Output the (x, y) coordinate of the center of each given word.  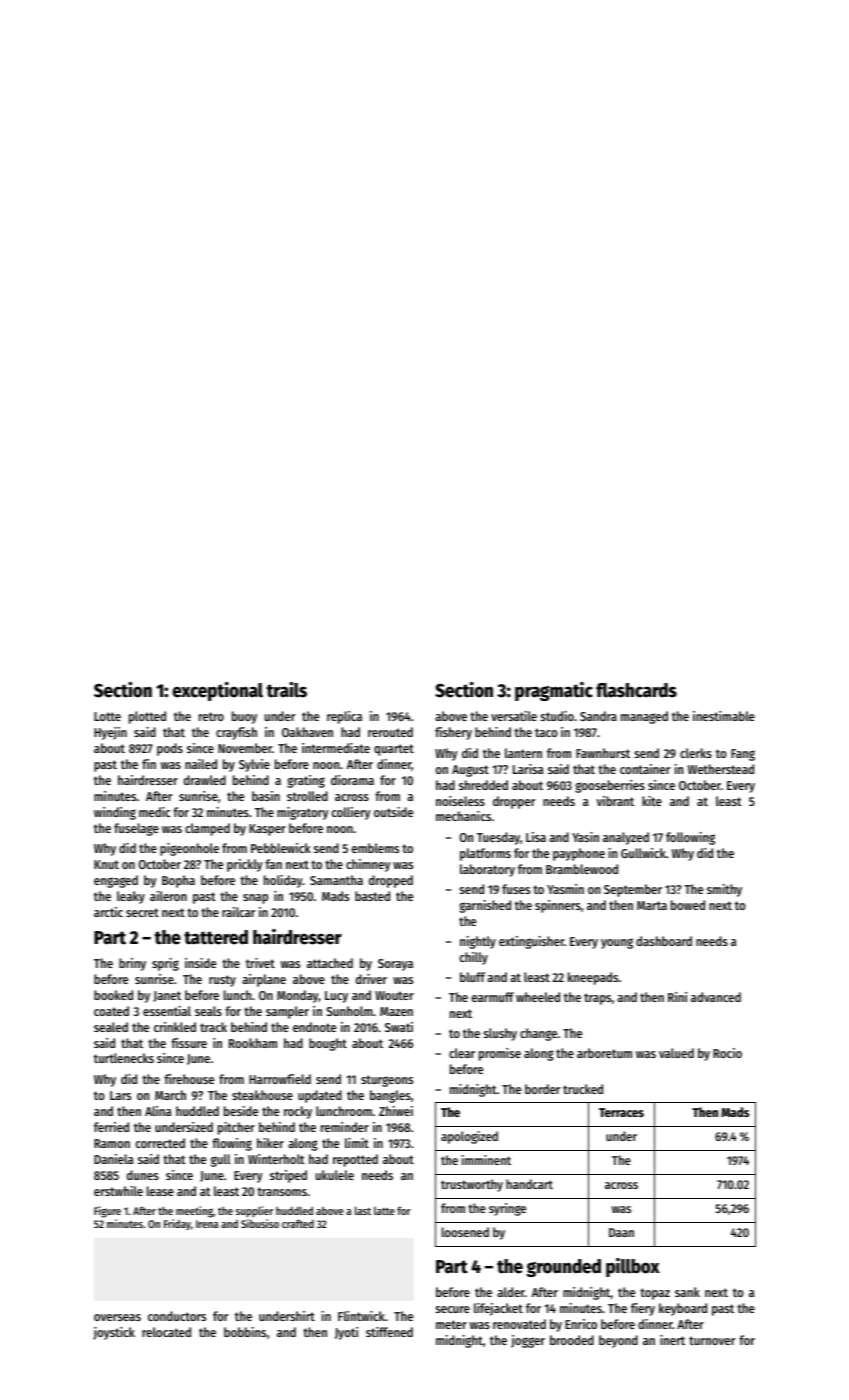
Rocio (727, 1053)
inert (672, 1340)
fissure (189, 1043)
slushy (500, 1034)
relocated (166, 1332)
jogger (528, 1341)
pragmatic (554, 691)
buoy (244, 717)
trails (286, 690)
